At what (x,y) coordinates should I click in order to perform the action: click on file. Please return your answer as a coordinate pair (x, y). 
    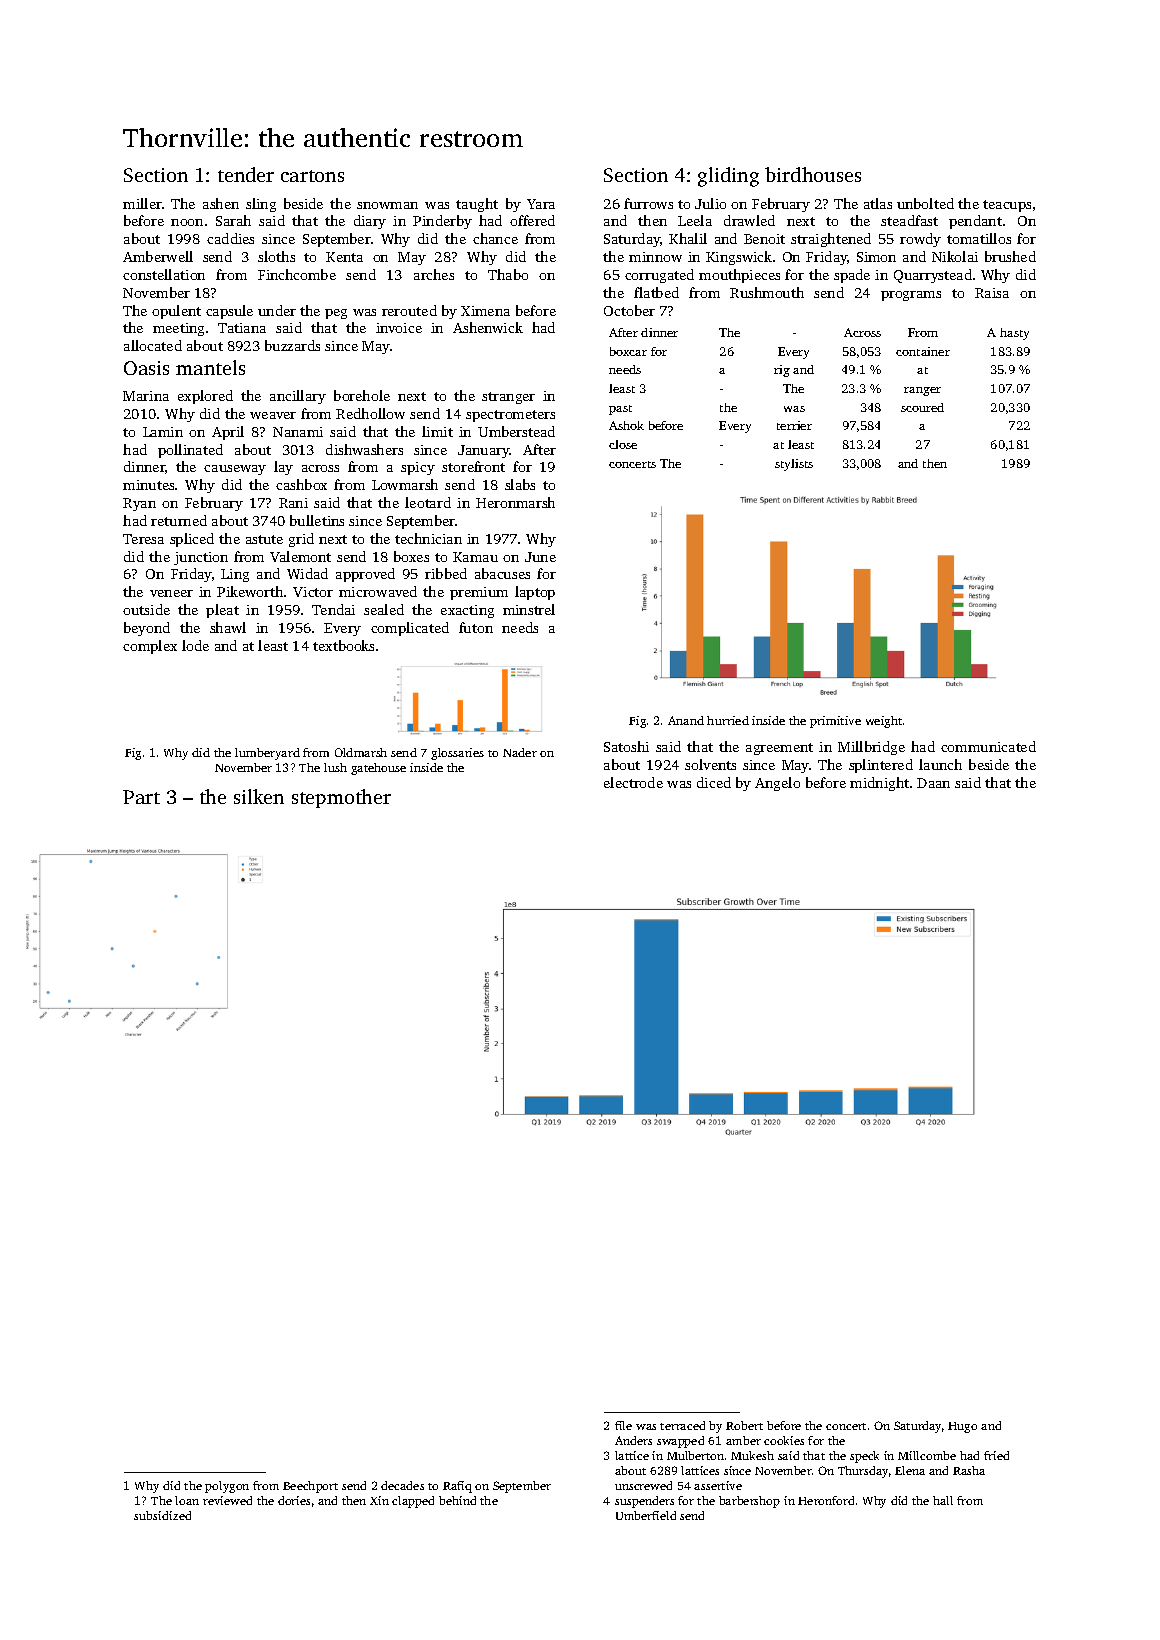
    Looking at the image, I should click on (623, 1425).
